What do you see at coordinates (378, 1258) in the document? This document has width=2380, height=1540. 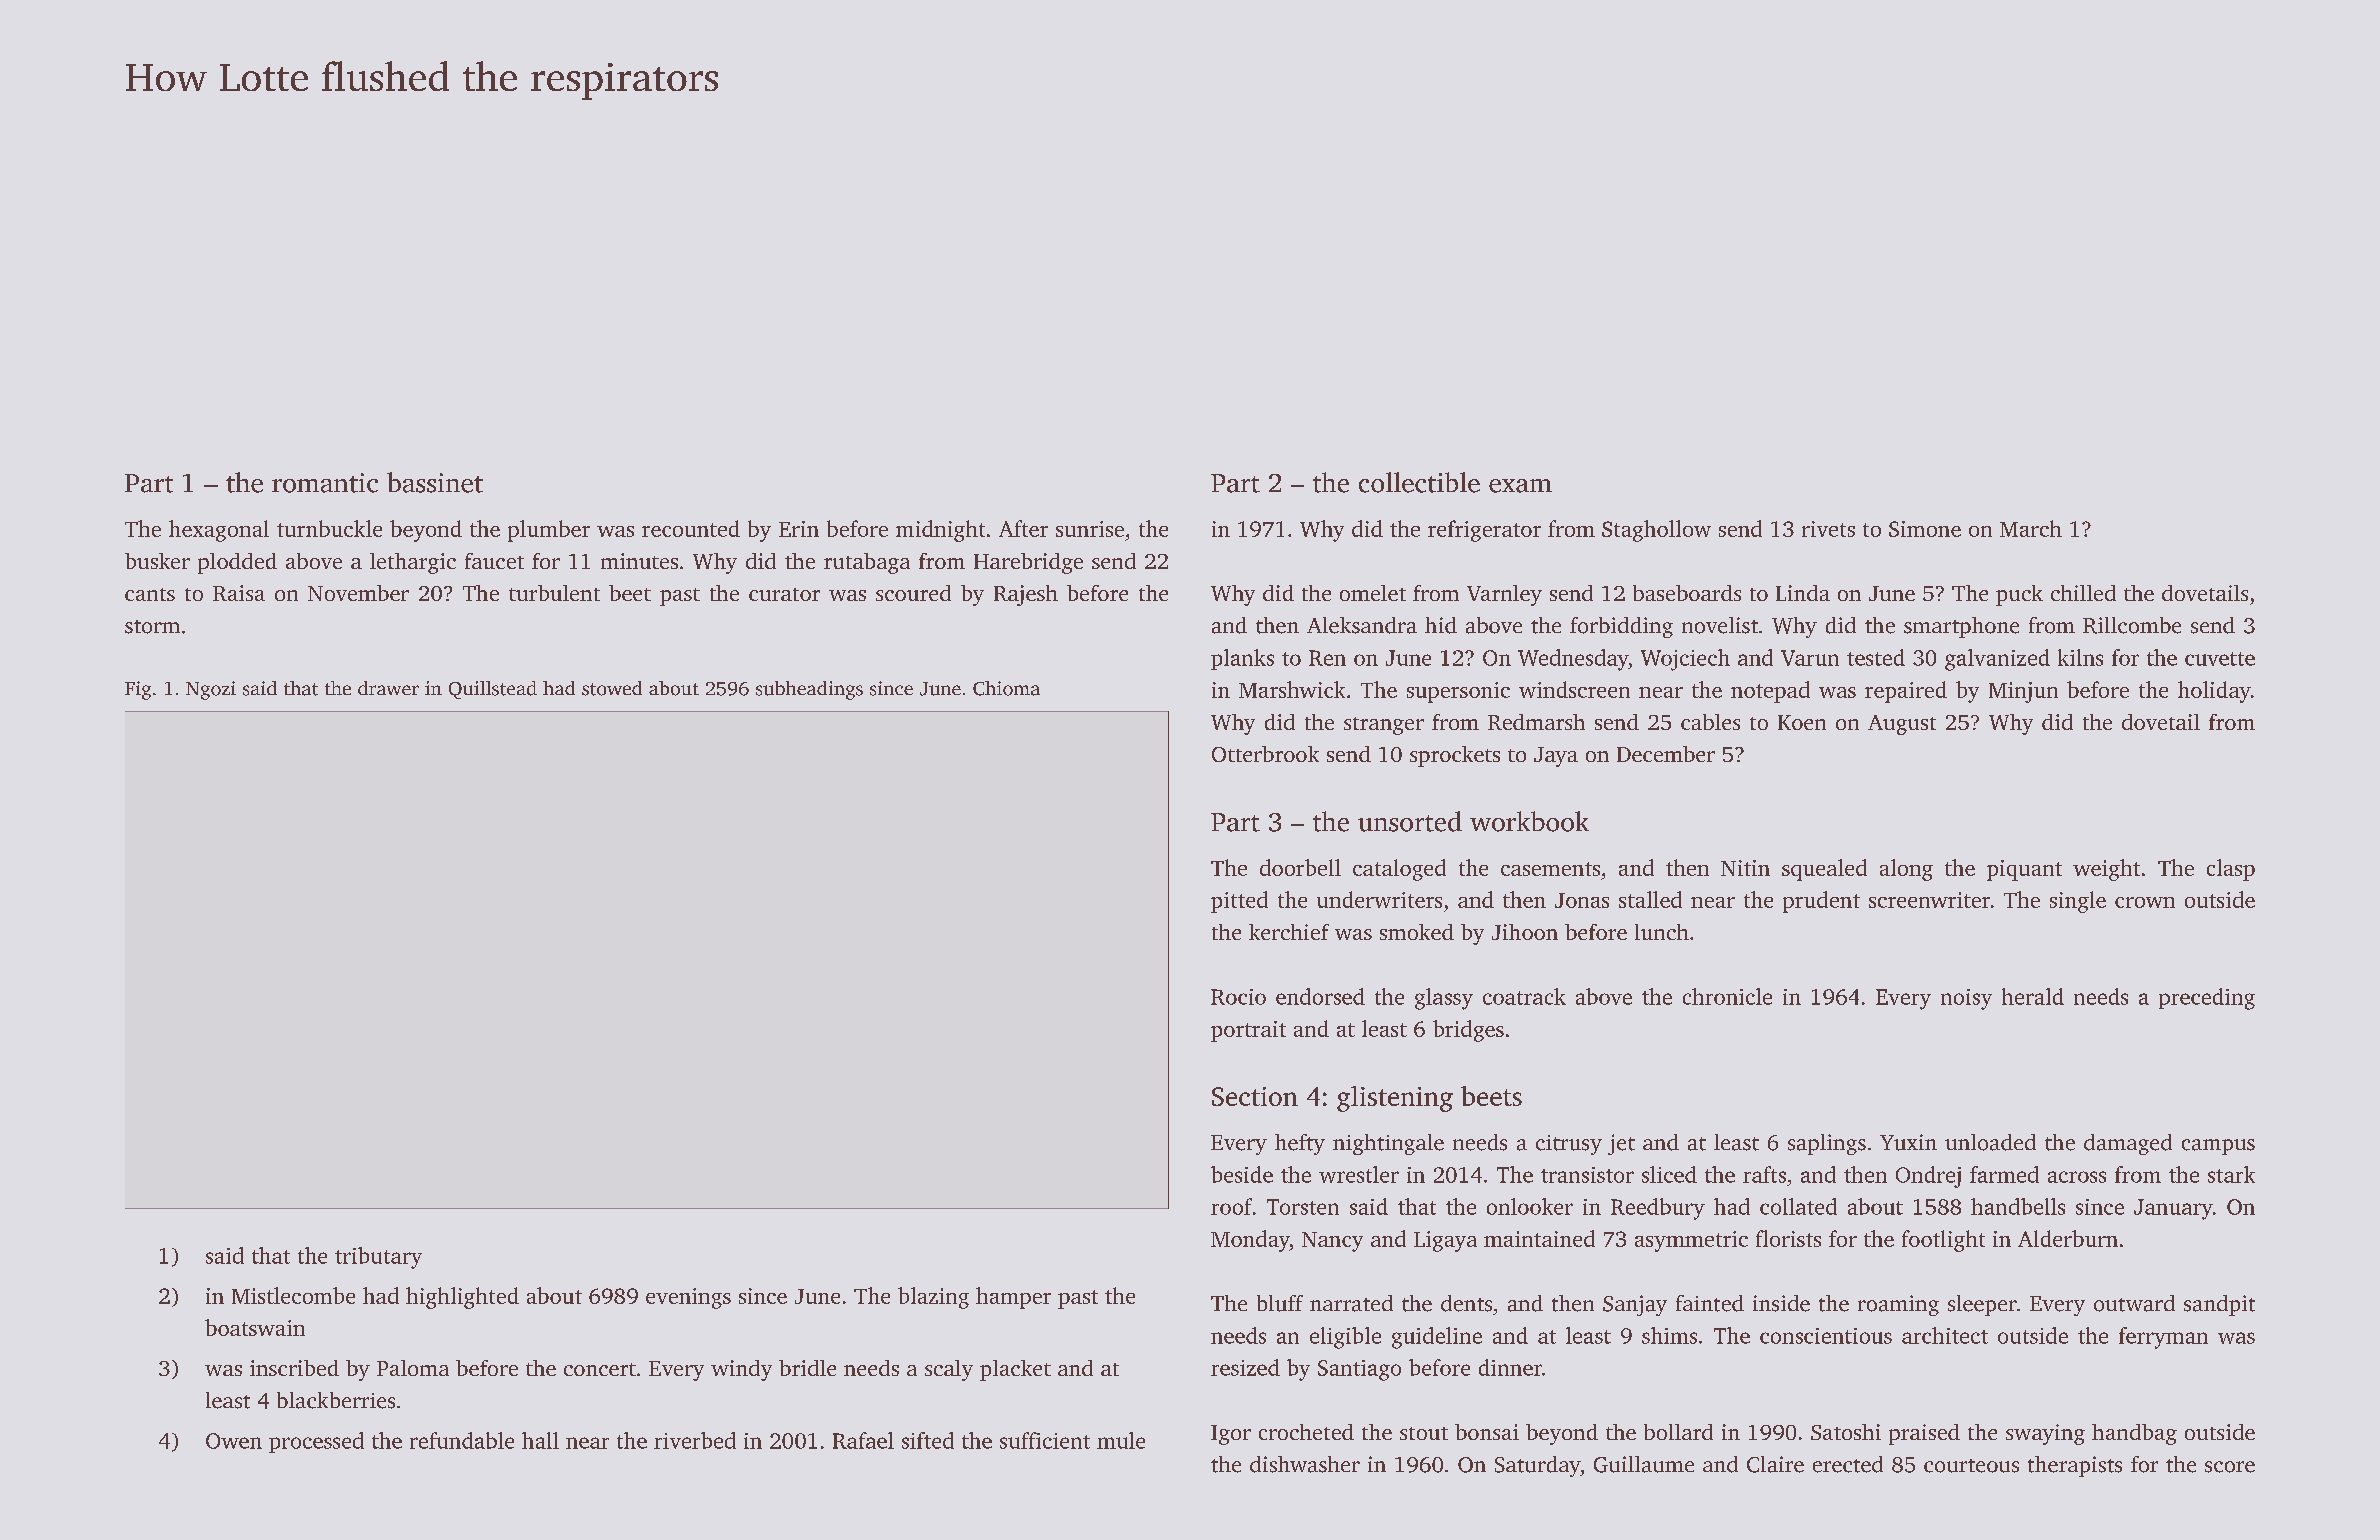 I see `tributary` at bounding box center [378, 1258].
